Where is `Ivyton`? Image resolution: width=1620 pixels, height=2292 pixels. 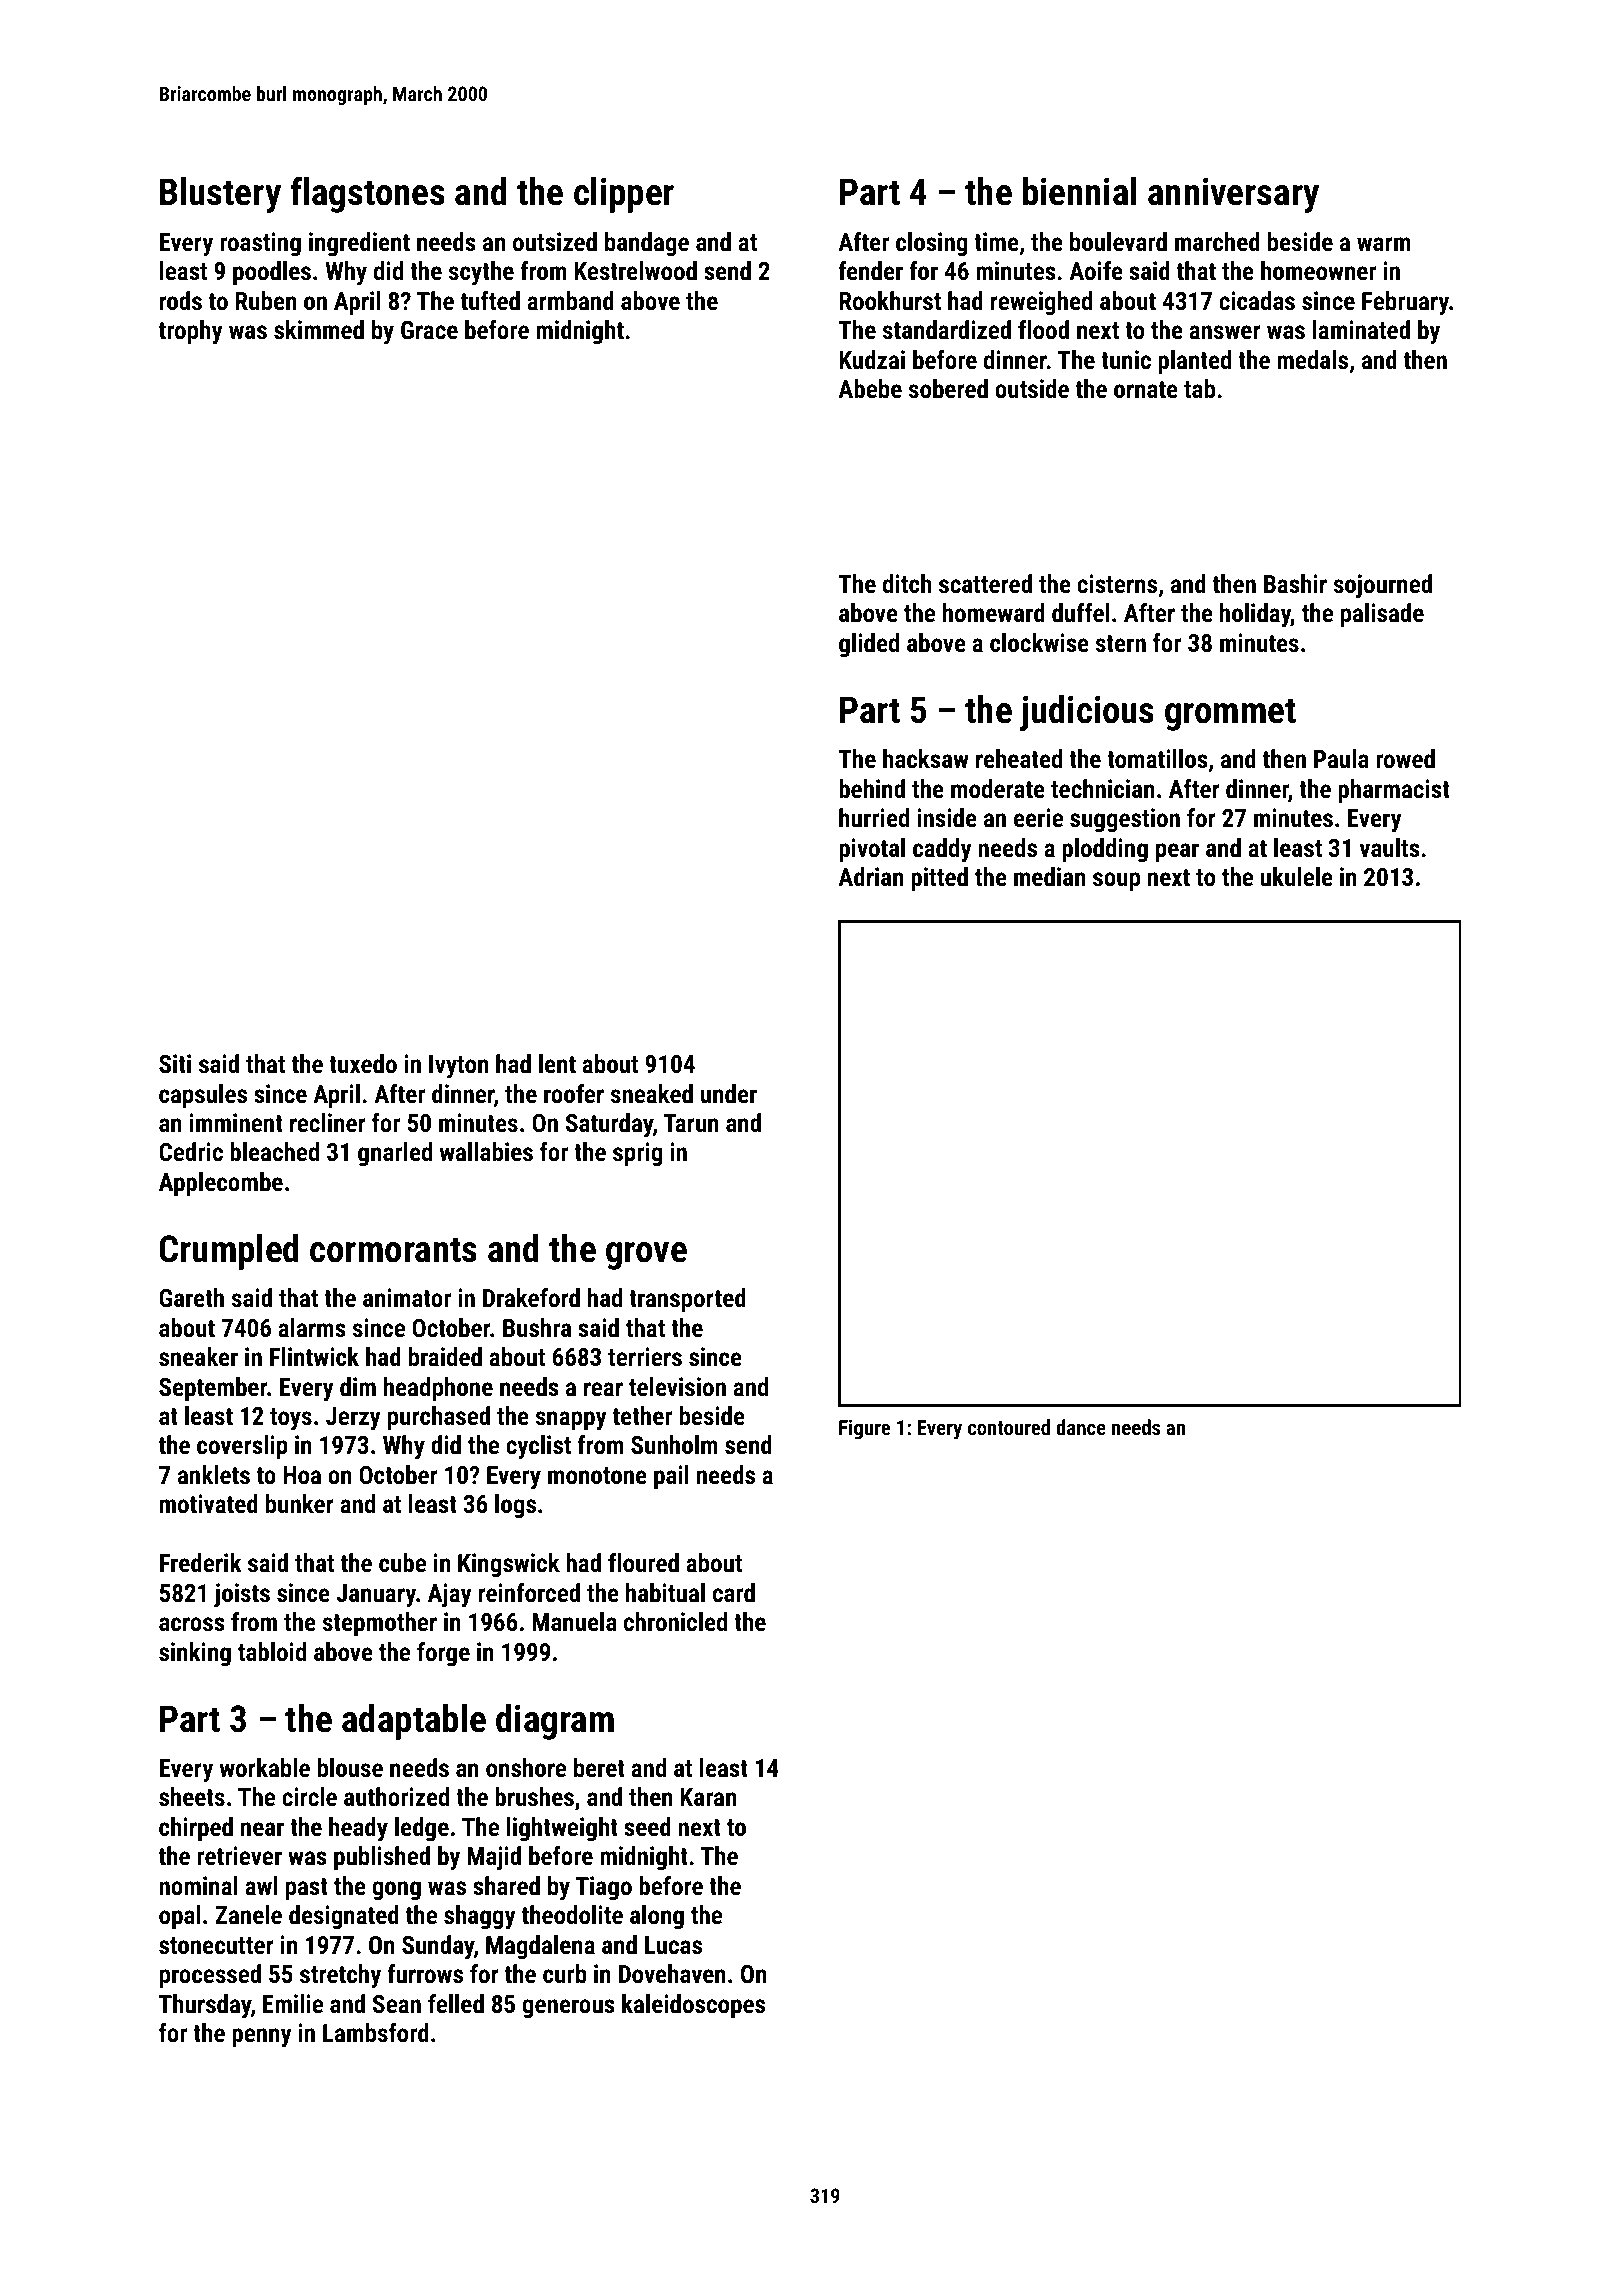 Ivyton is located at coordinates (458, 1067).
